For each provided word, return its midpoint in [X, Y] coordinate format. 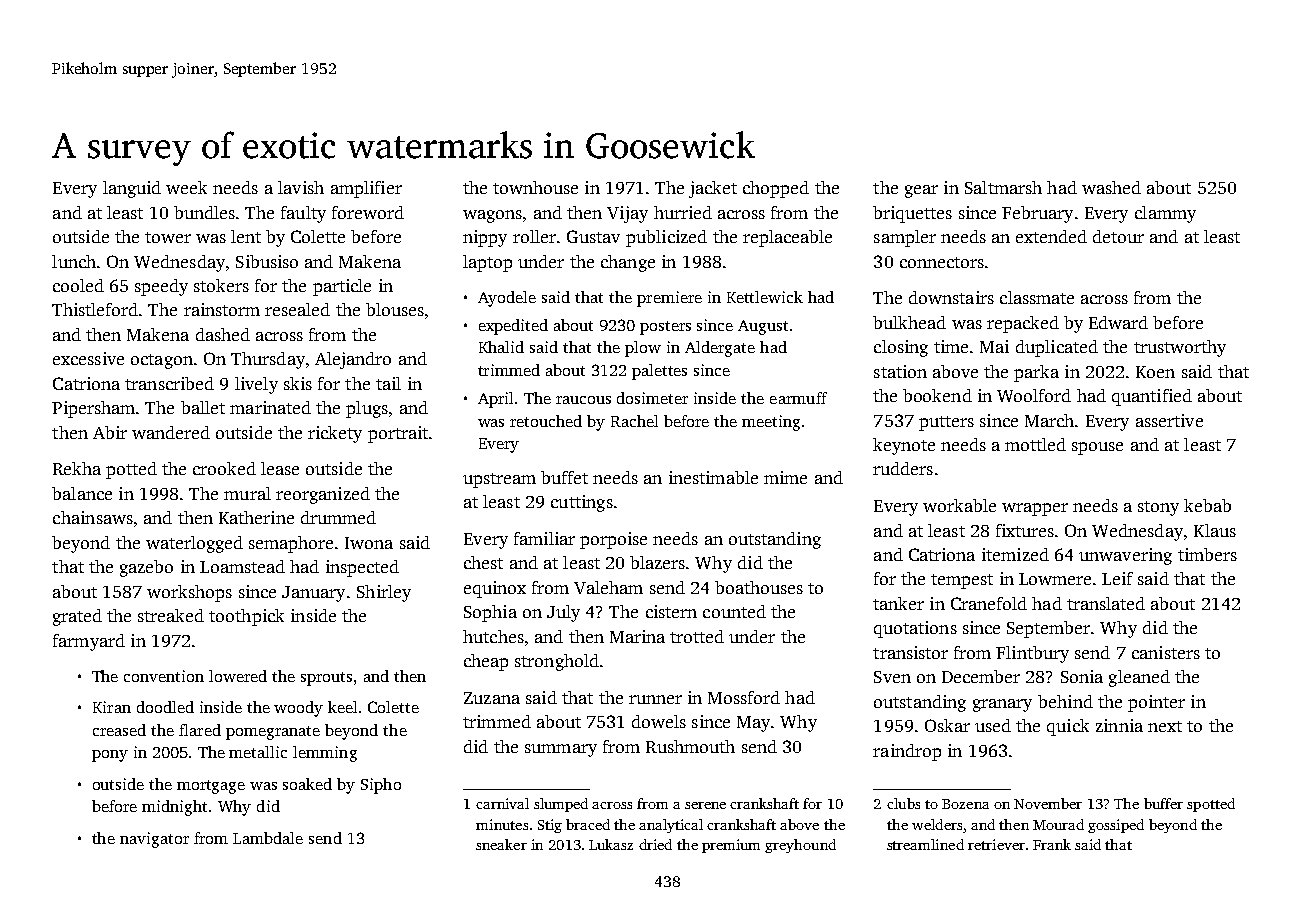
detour [1118, 236]
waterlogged [194, 544]
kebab [1207, 505]
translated [1106, 603]
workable [959, 505]
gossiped [1116, 826]
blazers [657, 562]
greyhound [800, 846]
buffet [564, 477]
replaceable [787, 238]
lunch [74, 261]
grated [77, 617]
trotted [697, 636]
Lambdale [268, 838]
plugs [367, 409]
